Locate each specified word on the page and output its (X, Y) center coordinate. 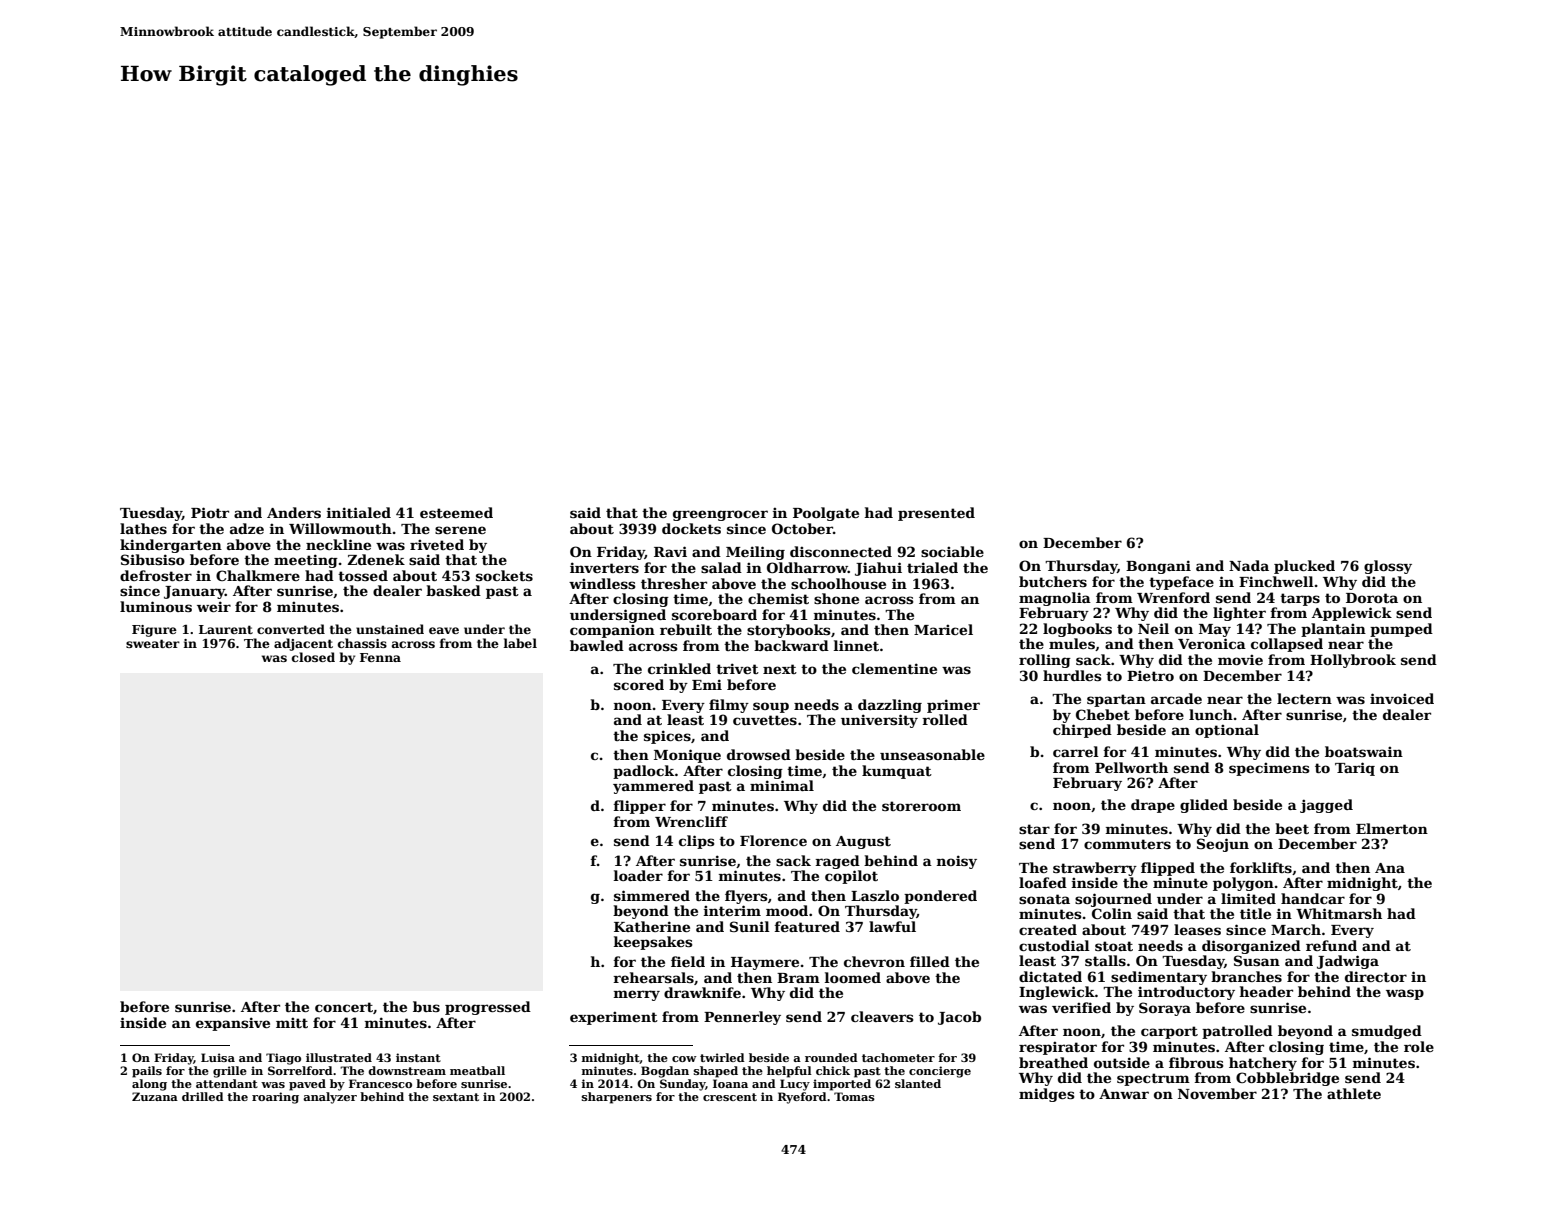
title (1255, 913)
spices (667, 737)
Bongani (1158, 567)
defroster (156, 575)
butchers (1053, 581)
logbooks (1077, 630)
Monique (687, 756)
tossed (363, 575)
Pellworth (1131, 767)
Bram (798, 978)
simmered (652, 895)
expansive (233, 1024)
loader (638, 875)
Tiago (283, 1059)
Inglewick (1057, 993)
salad (721, 567)
